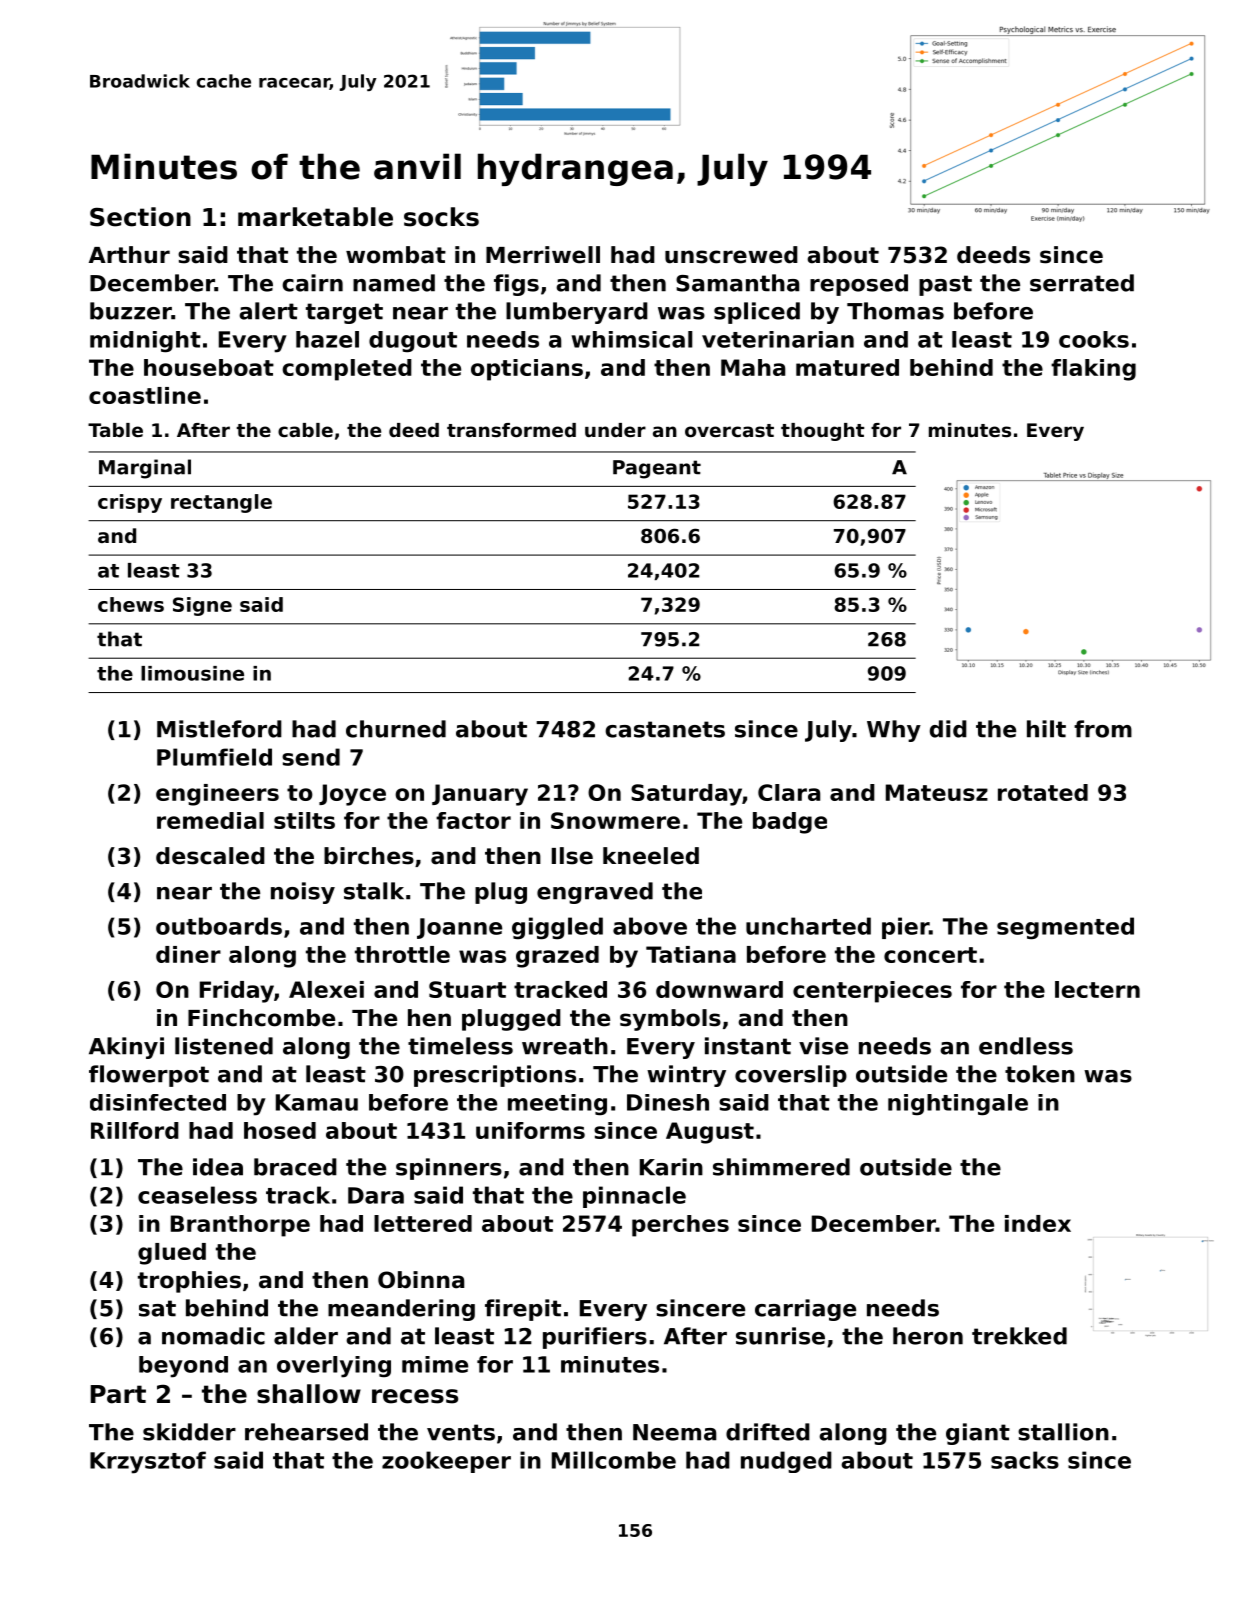 Image resolution: width=1234 pixels, height=1597 pixels. What do you see at coordinates (172, 1254) in the image?
I see `glued` at bounding box center [172, 1254].
